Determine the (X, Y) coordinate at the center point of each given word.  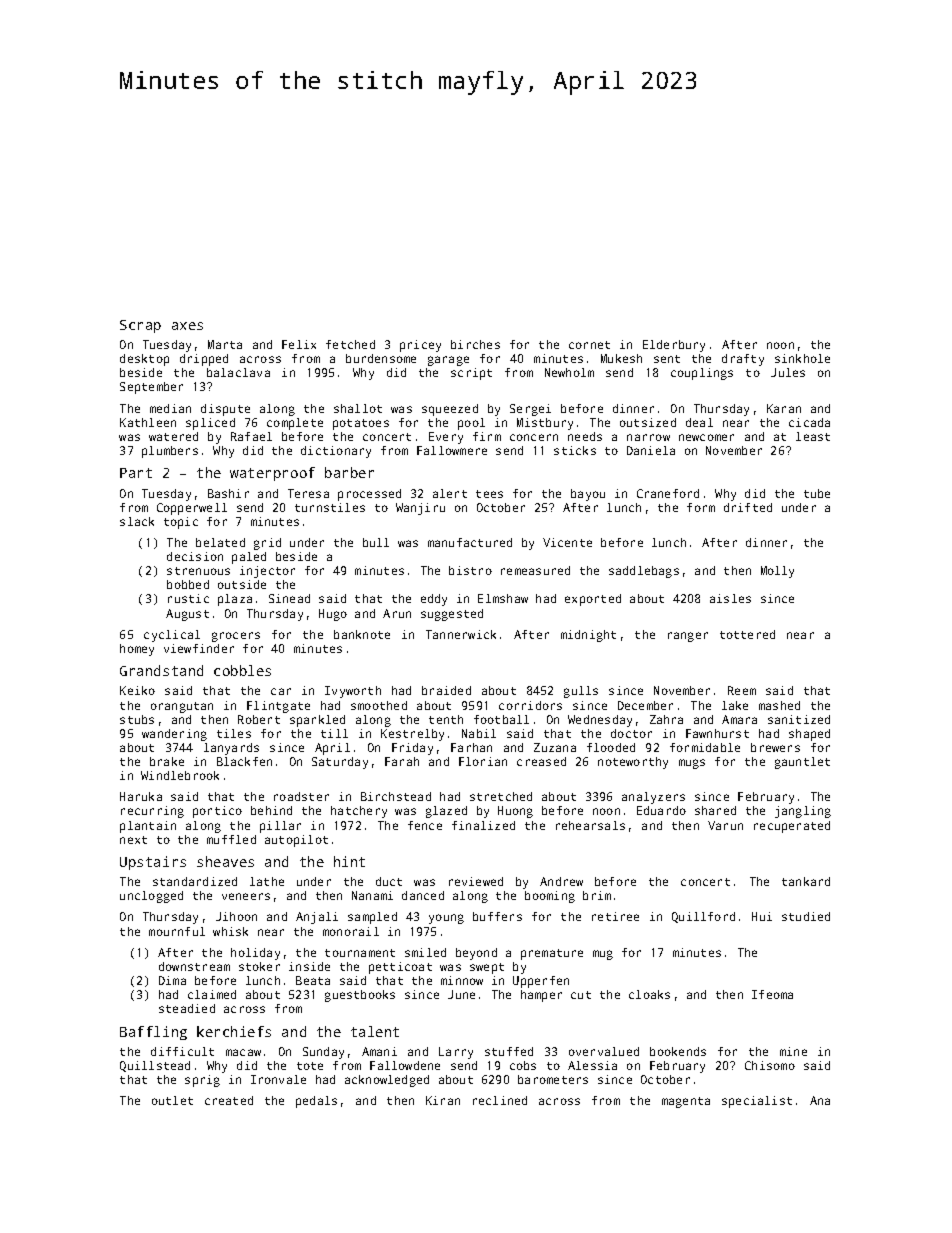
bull (376, 542)
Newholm (569, 372)
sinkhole (802, 358)
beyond (476, 954)
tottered (747, 634)
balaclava (238, 372)
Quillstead (155, 1066)
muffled (231, 839)
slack (137, 521)
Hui (762, 916)
